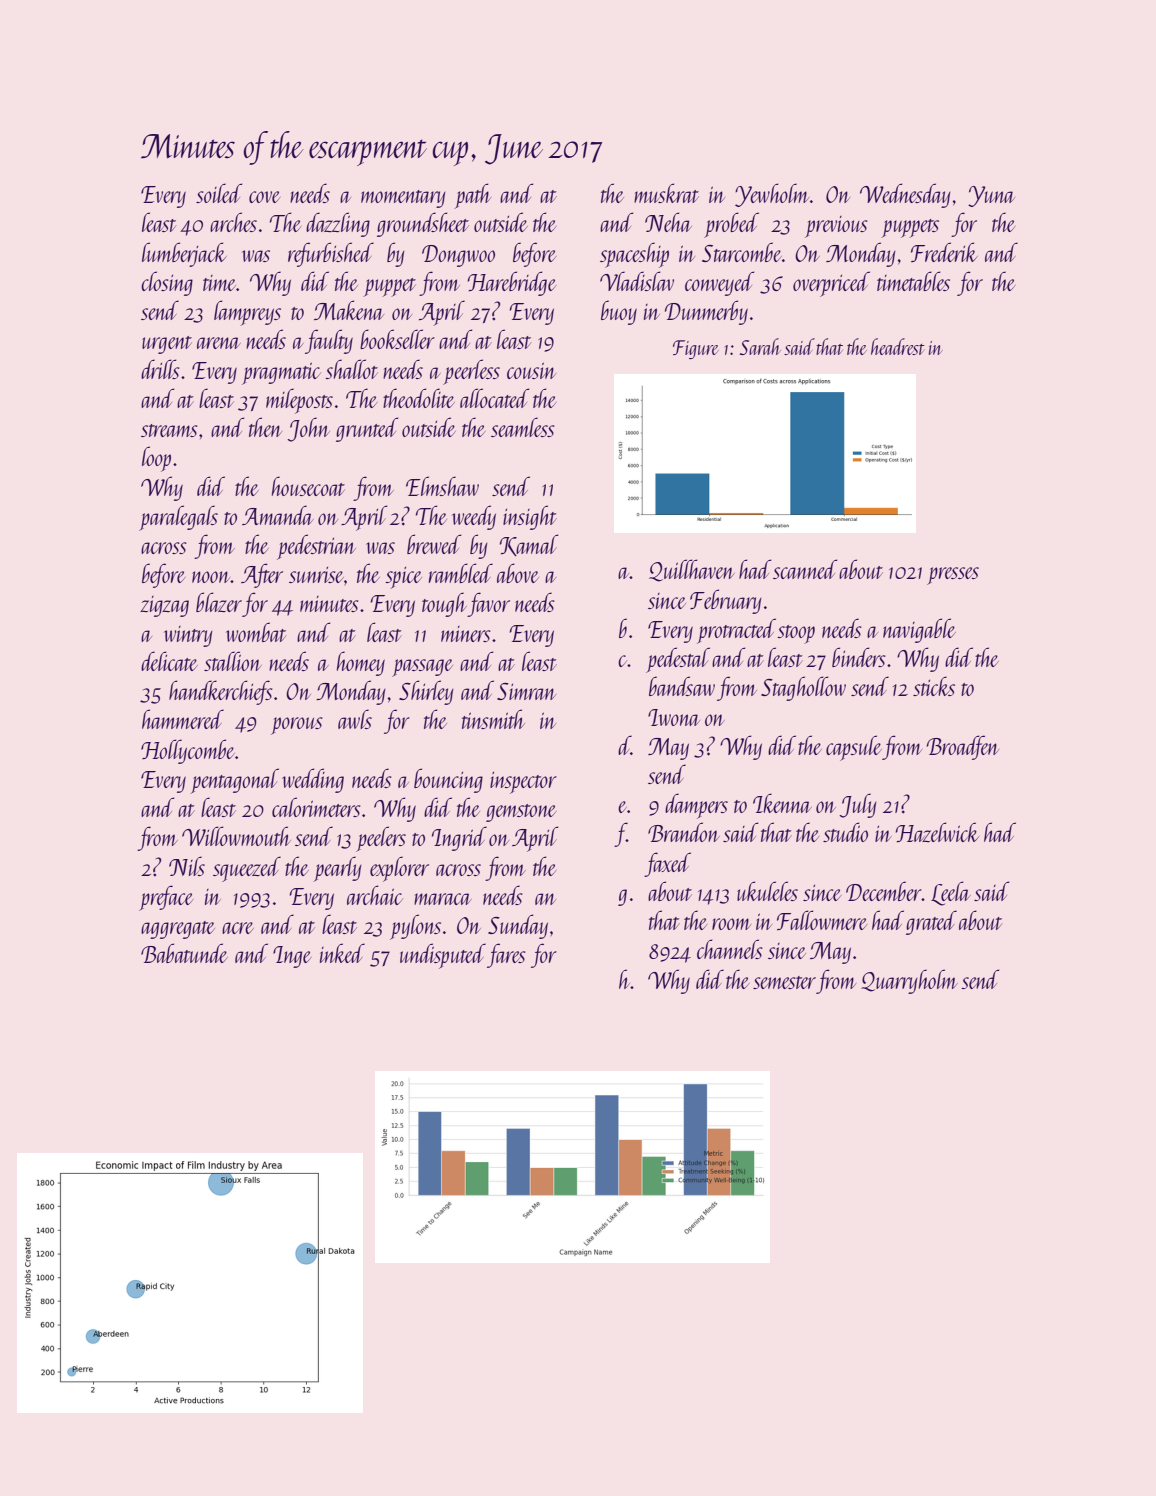  What do you see at coordinates (338, 224) in the image?
I see `dazzling` at bounding box center [338, 224].
